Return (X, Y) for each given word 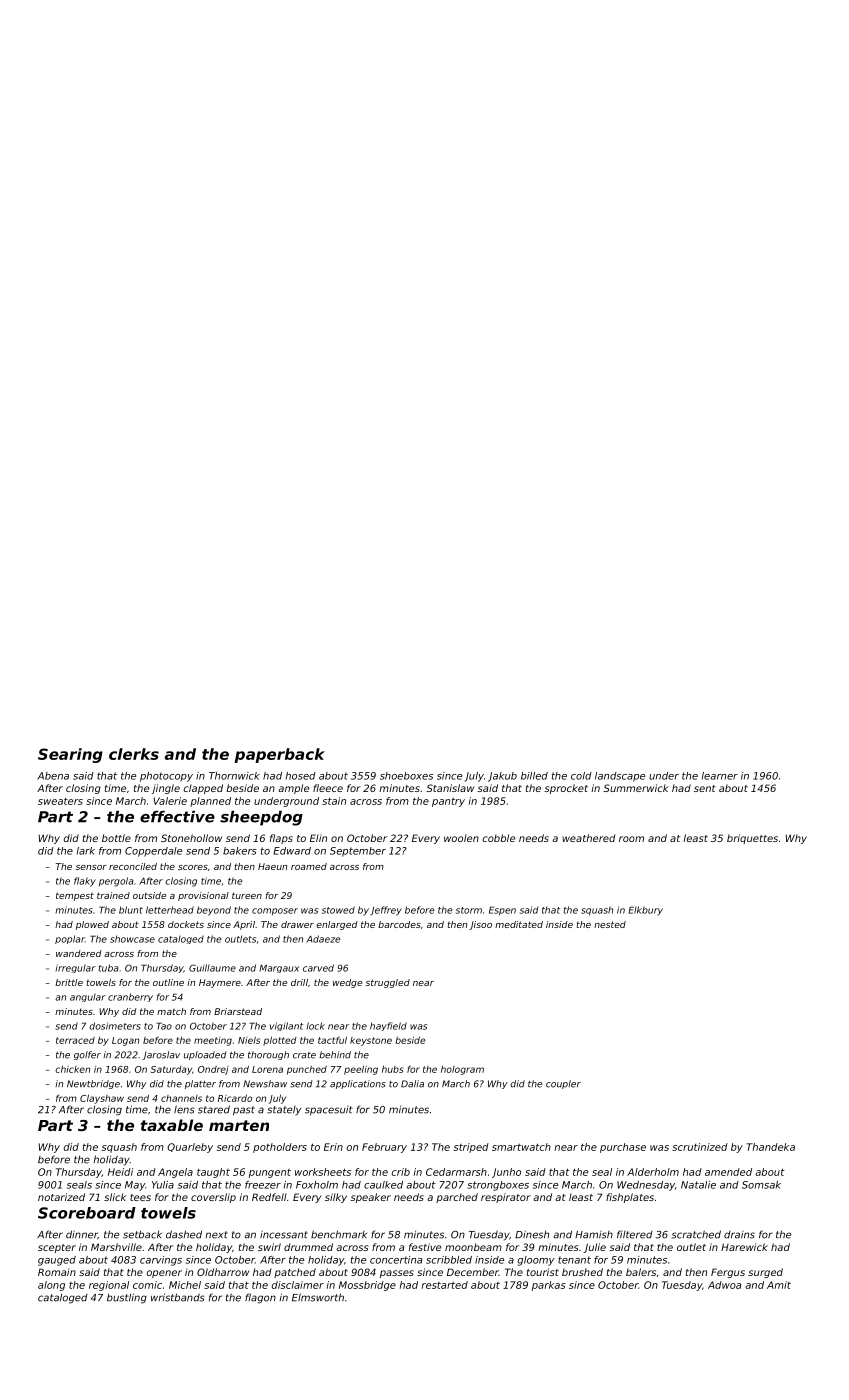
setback (142, 1234)
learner (720, 776)
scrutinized (700, 1147)
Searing (70, 755)
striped (471, 1148)
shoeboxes (406, 776)
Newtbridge (93, 1084)
